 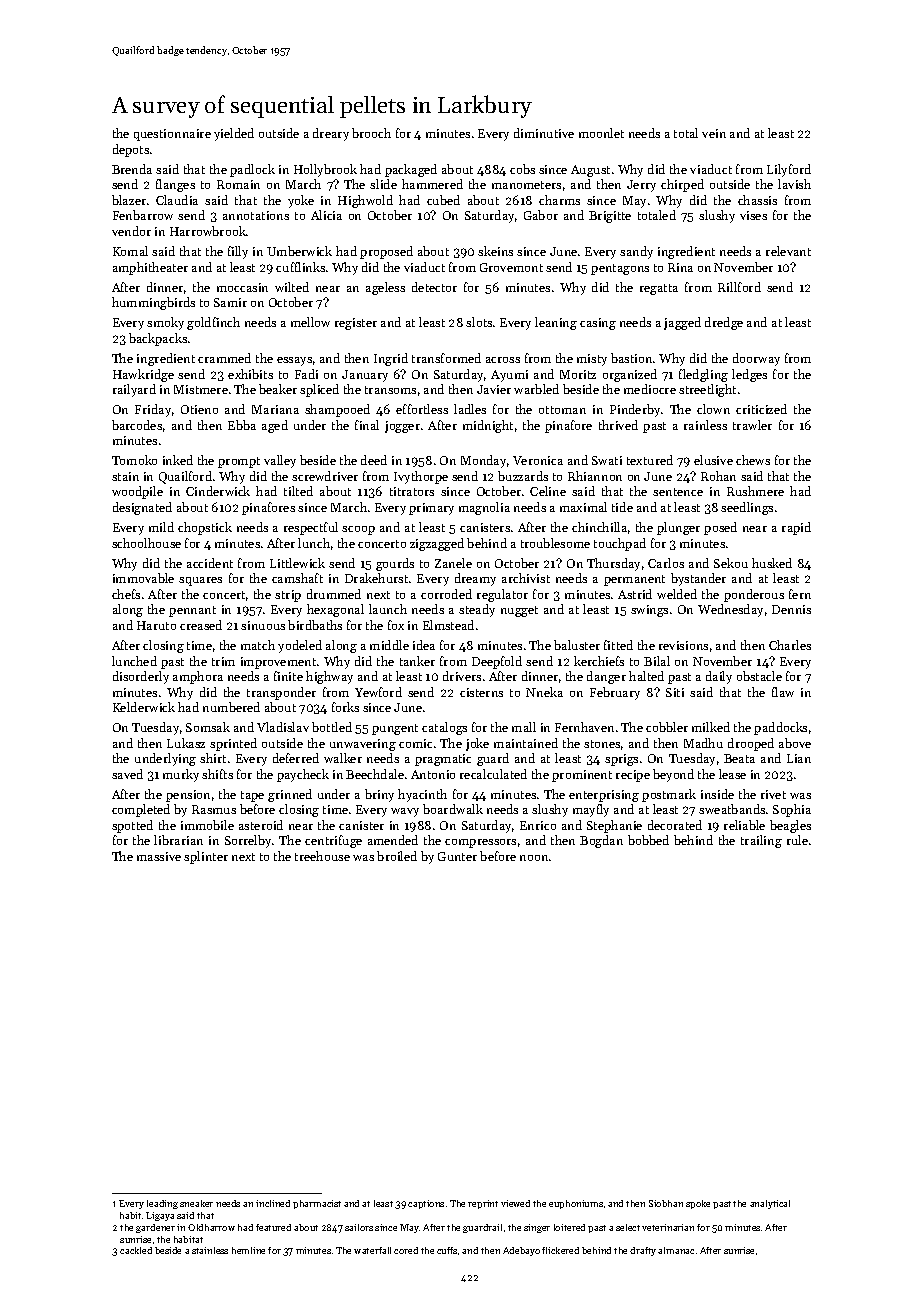 What do you see at coordinates (159, 856) in the screenshot?
I see `massive` at bounding box center [159, 856].
